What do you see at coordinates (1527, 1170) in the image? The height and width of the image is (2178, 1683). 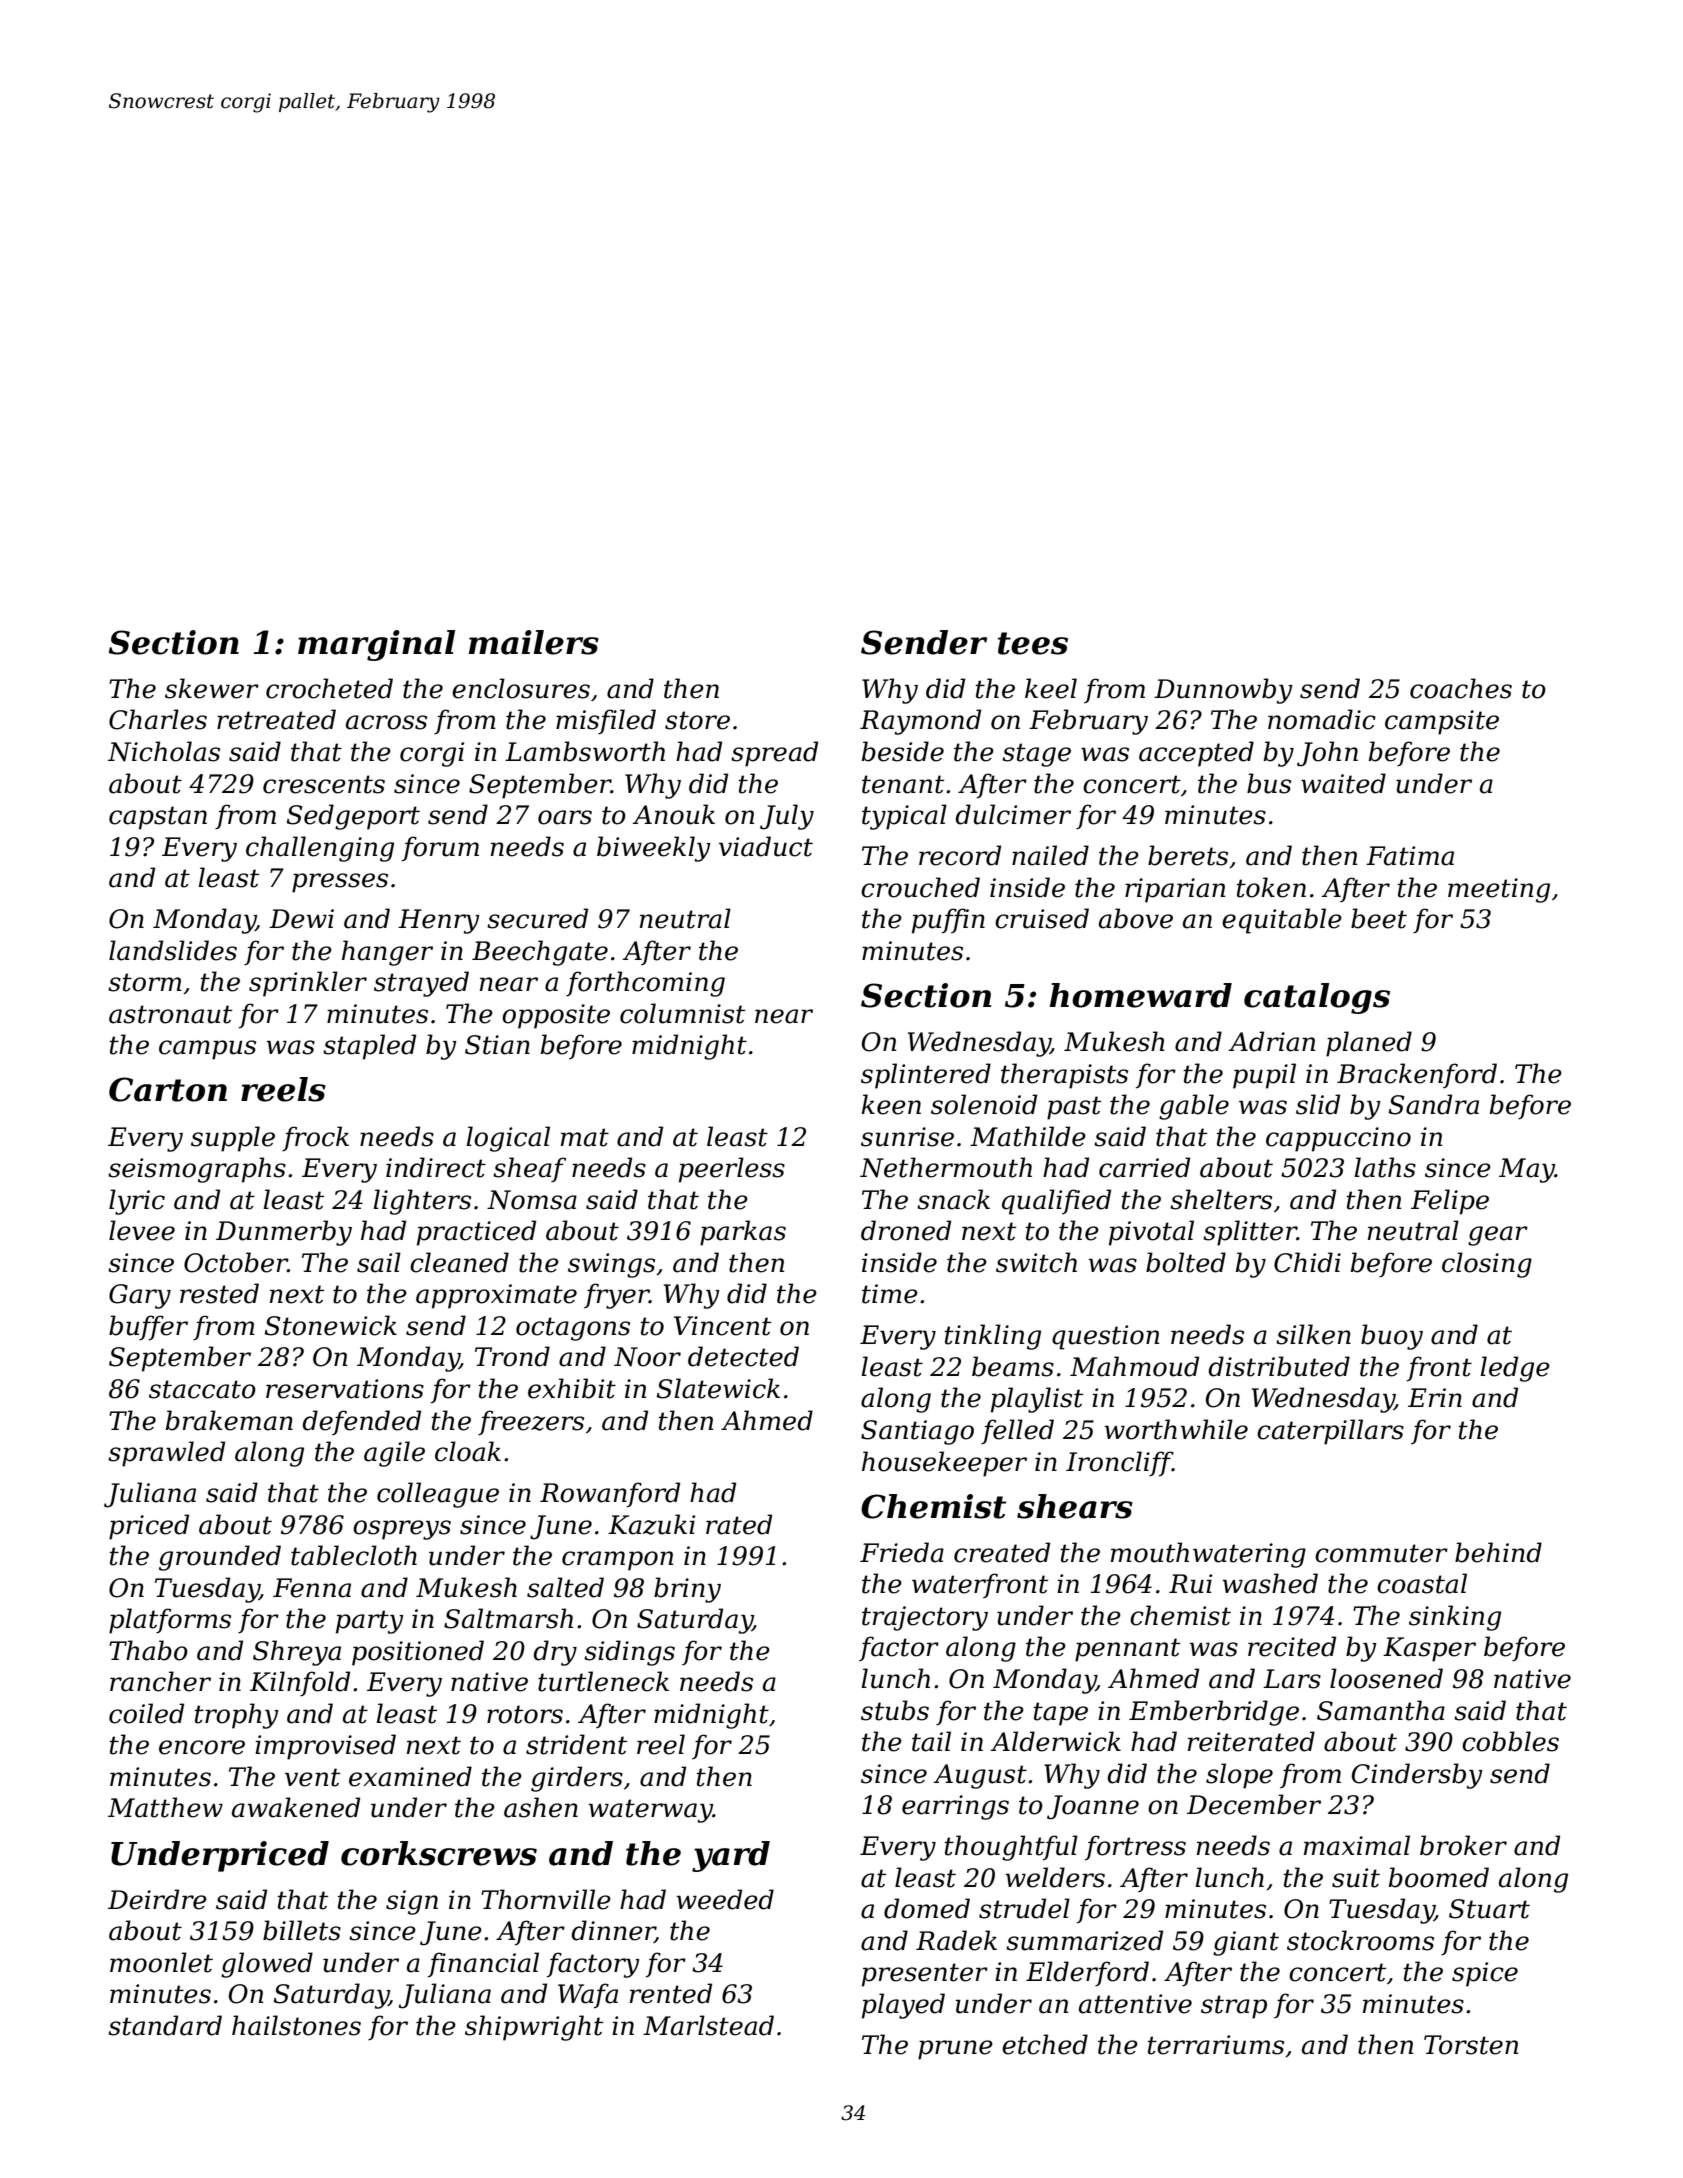 I see `May` at bounding box center [1527, 1170].
